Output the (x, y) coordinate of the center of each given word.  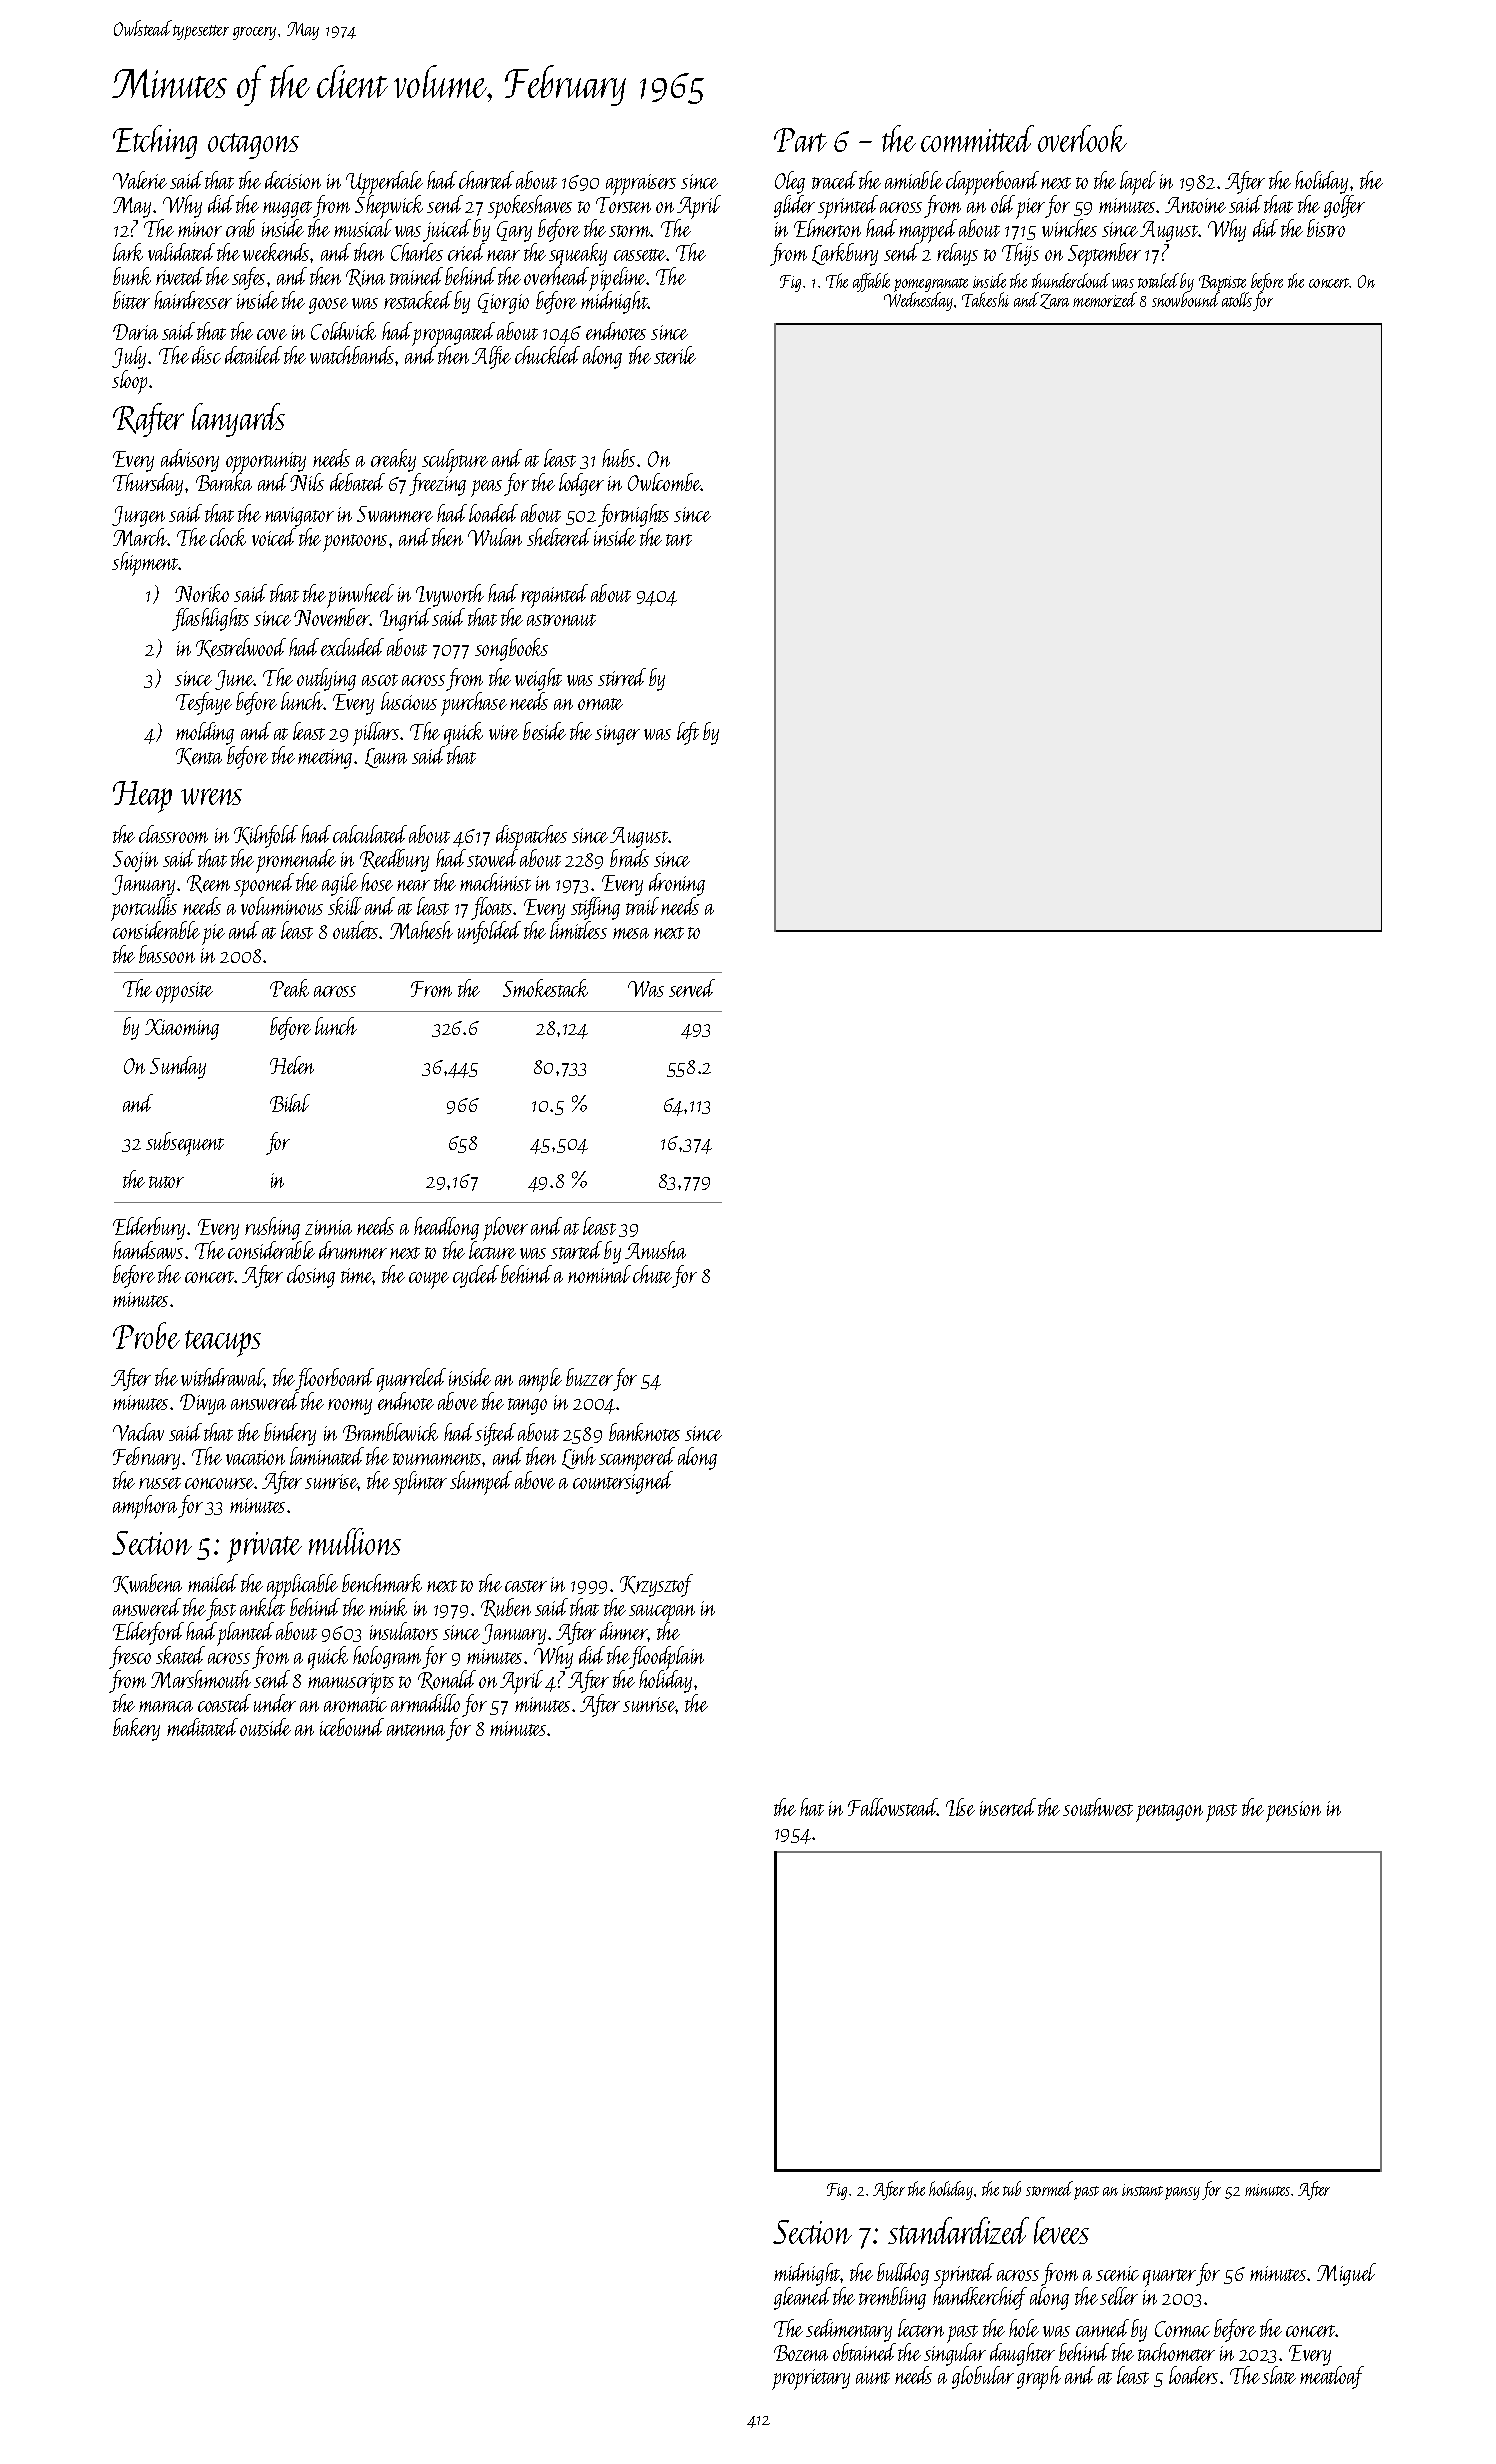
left (688, 733)
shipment (145, 564)
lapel (1138, 183)
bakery (136, 1729)
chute (652, 1274)
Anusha (655, 1250)
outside (265, 1727)
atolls (1237, 300)
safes (248, 278)
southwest (1098, 1807)
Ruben (506, 1608)
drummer (353, 1250)
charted (486, 180)
